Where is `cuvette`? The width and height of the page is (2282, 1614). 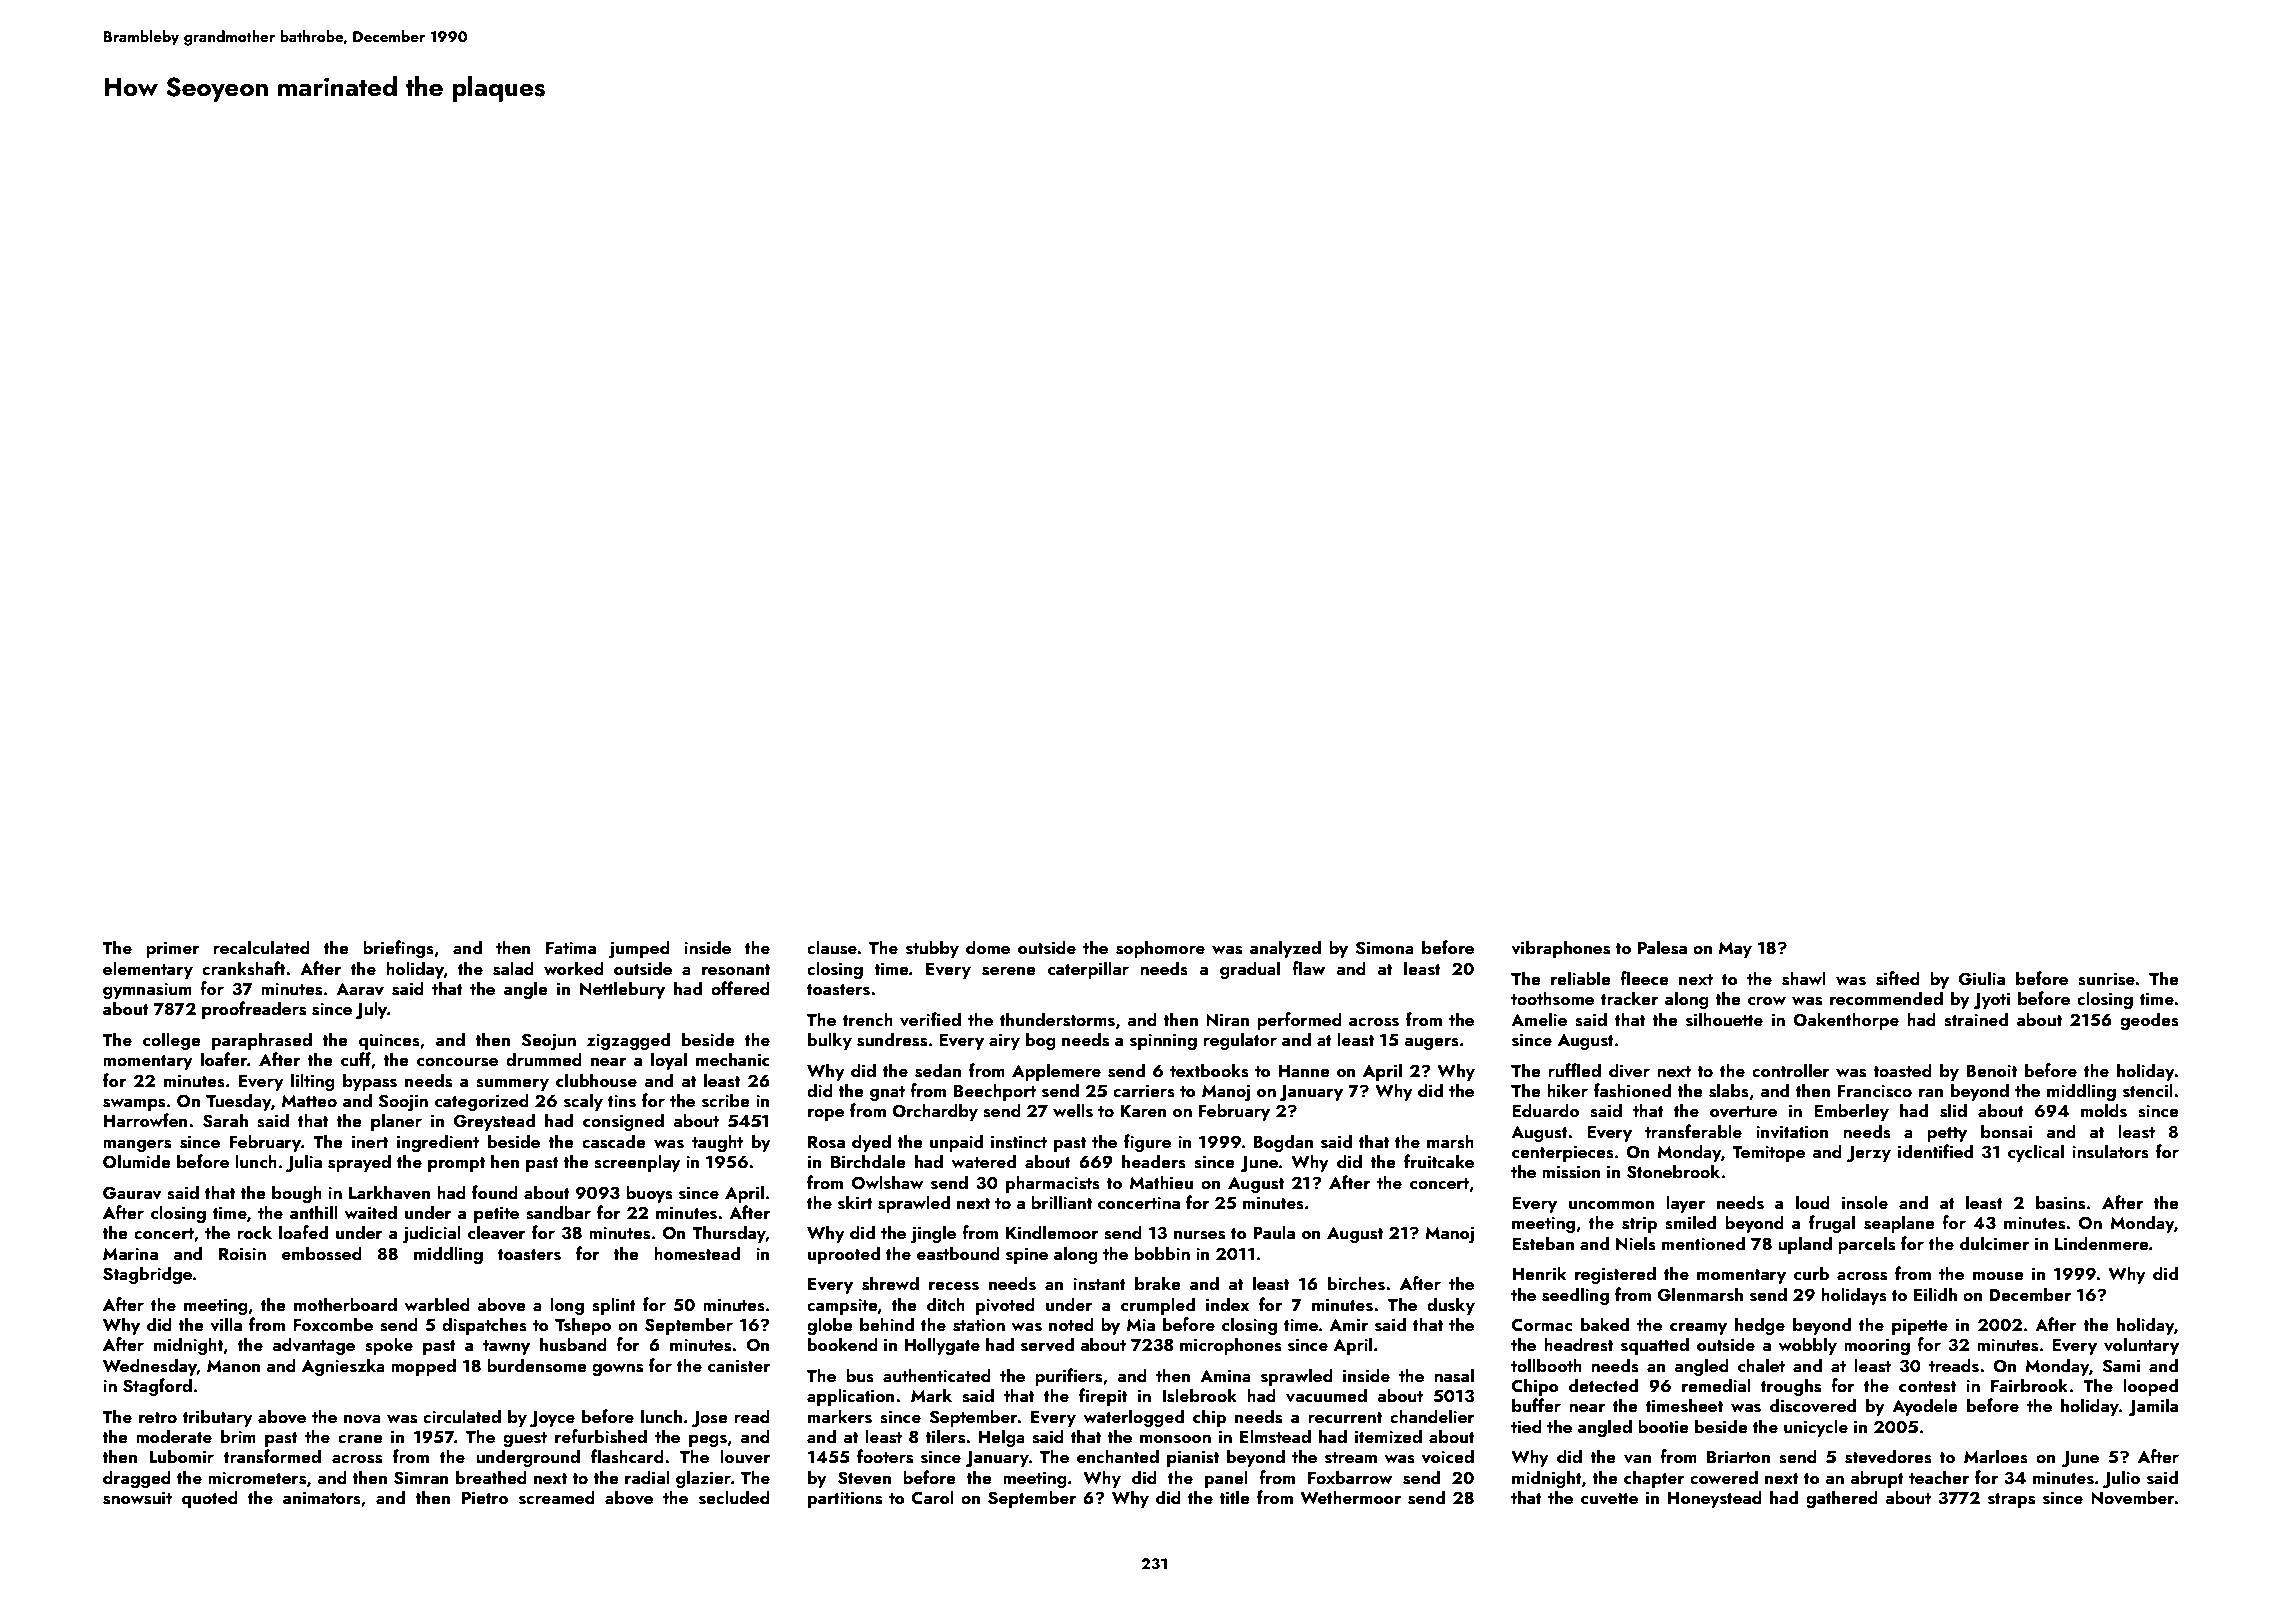
cuvette is located at coordinates (1609, 1499).
